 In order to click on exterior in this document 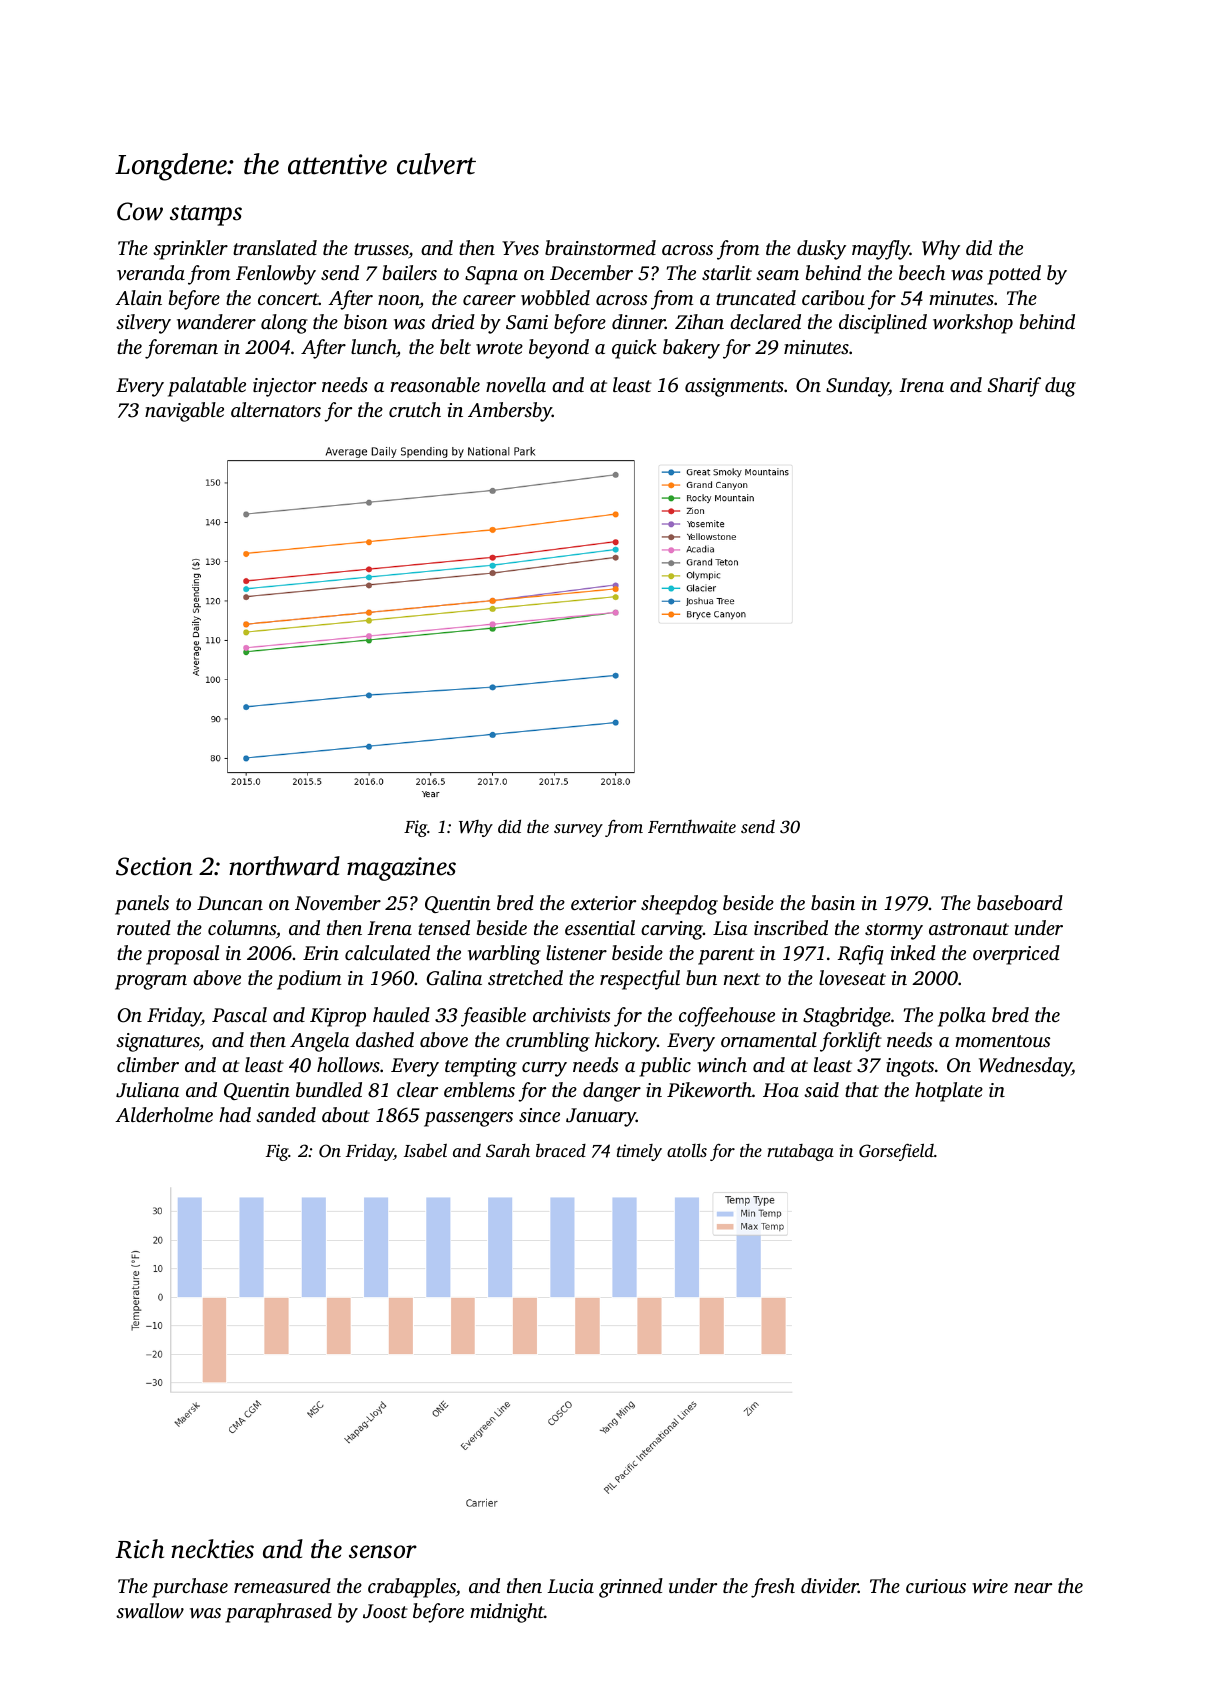, I will do `click(603, 903)`.
